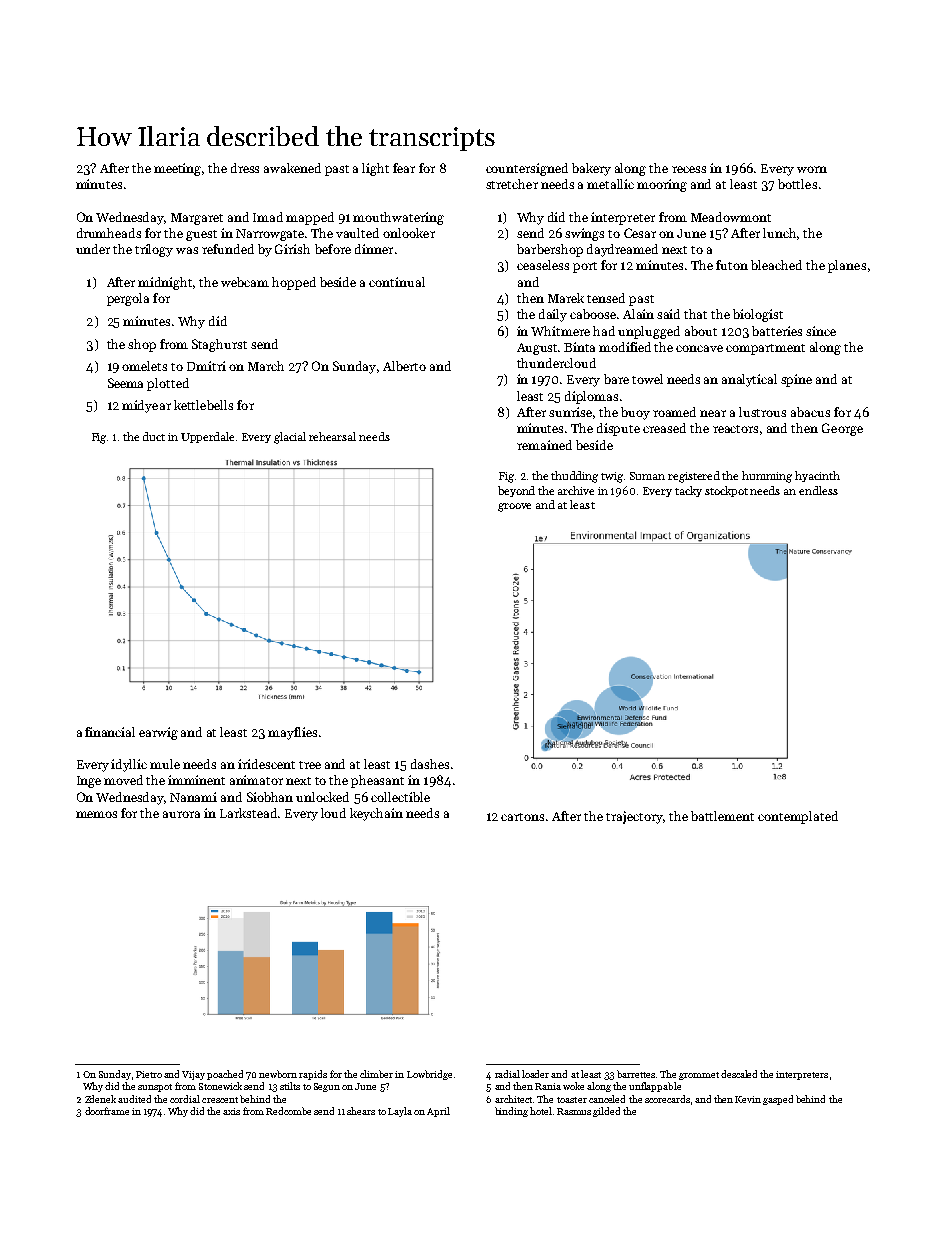 The image size is (952, 1233). What do you see at coordinates (177, 169) in the screenshot?
I see `meeting` at bounding box center [177, 169].
